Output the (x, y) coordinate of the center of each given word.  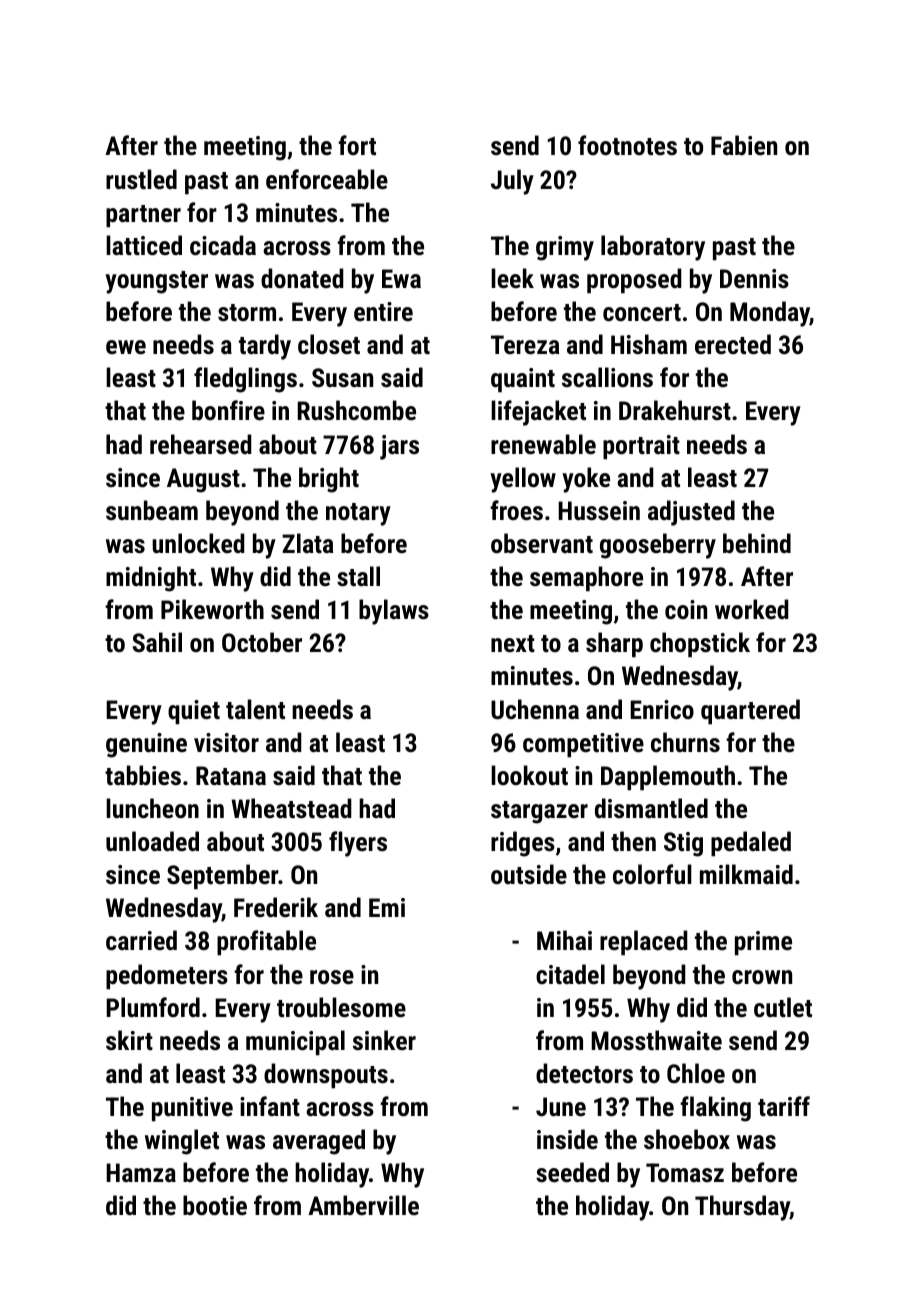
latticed (144, 245)
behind (757, 543)
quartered (750, 712)
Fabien (744, 145)
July (512, 182)
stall (358, 576)
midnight (151, 579)
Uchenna (535, 709)
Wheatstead (291, 808)
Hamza (141, 1172)
